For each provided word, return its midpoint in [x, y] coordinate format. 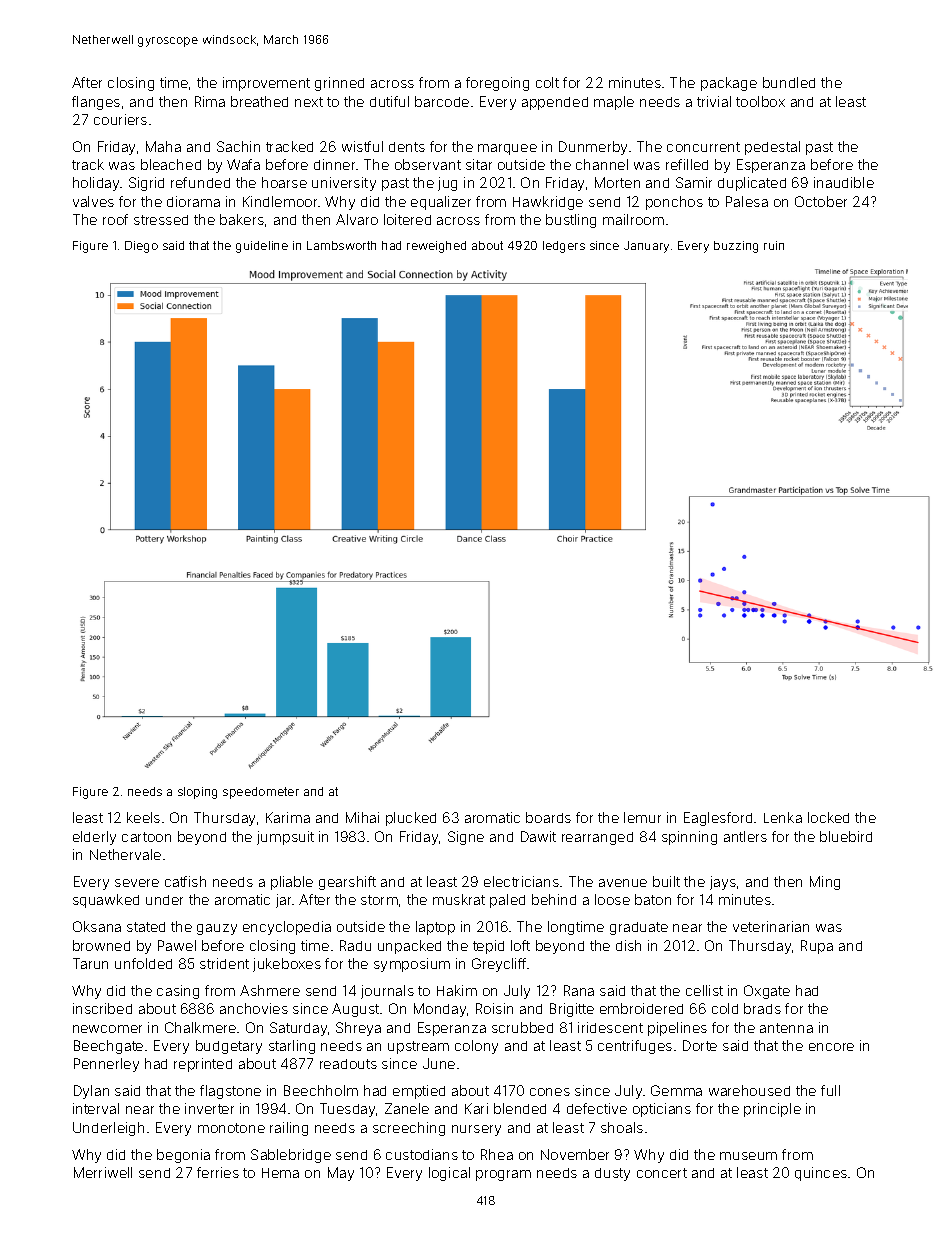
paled [507, 901]
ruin [774, 245]
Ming [825, 883]
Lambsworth [341, 245]
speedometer [261, 793]
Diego [141, 247]
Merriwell [103, 1172]
